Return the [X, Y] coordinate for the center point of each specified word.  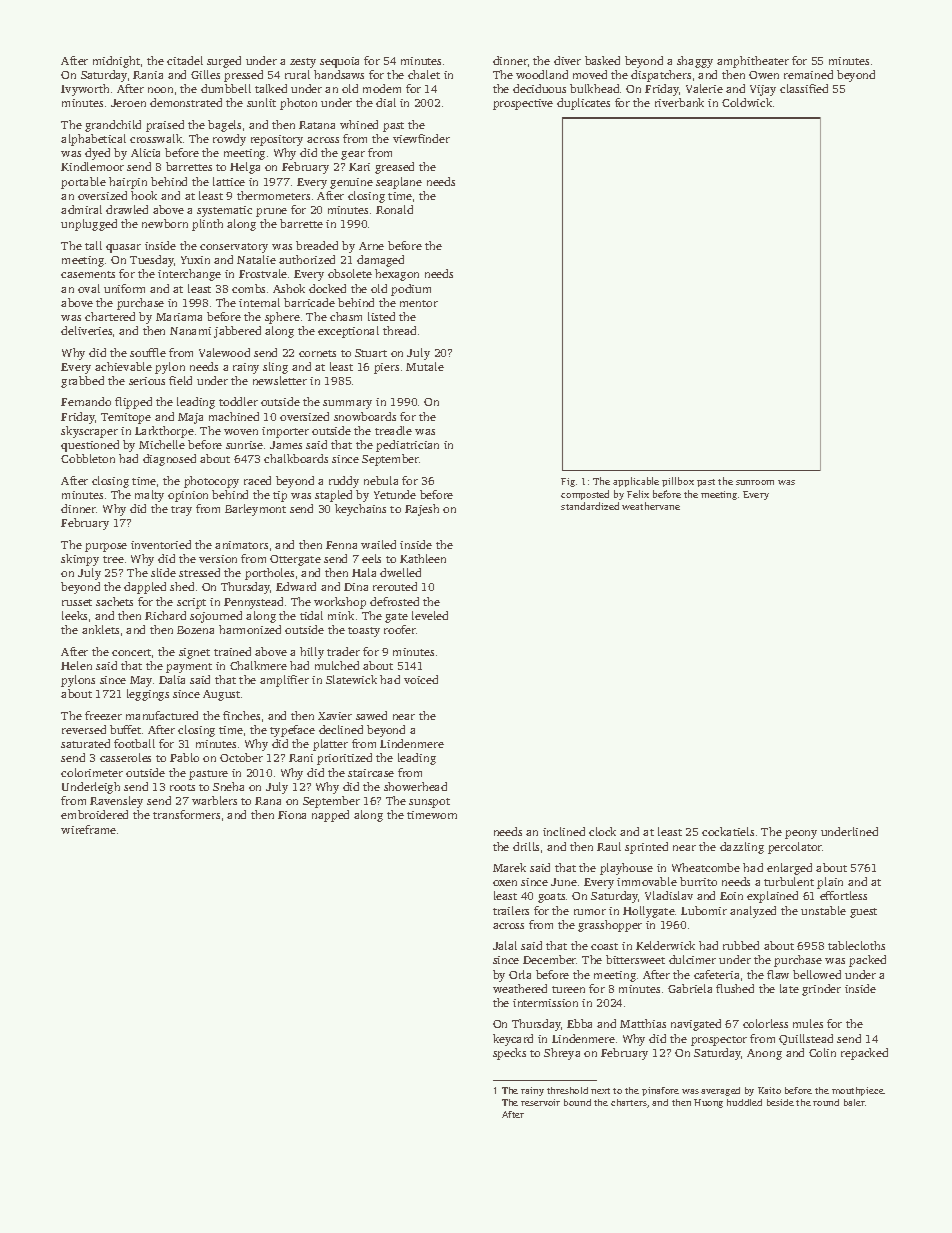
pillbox [678, 482]
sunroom [755, 482]
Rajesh [422, 510]
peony [801, 834]
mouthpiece [858, 1091]
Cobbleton [88, 458]
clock [602, 831]
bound [577, 1102]
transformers [186, 814]
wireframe [88, 829]
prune [271, 212]
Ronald [394, 209]
